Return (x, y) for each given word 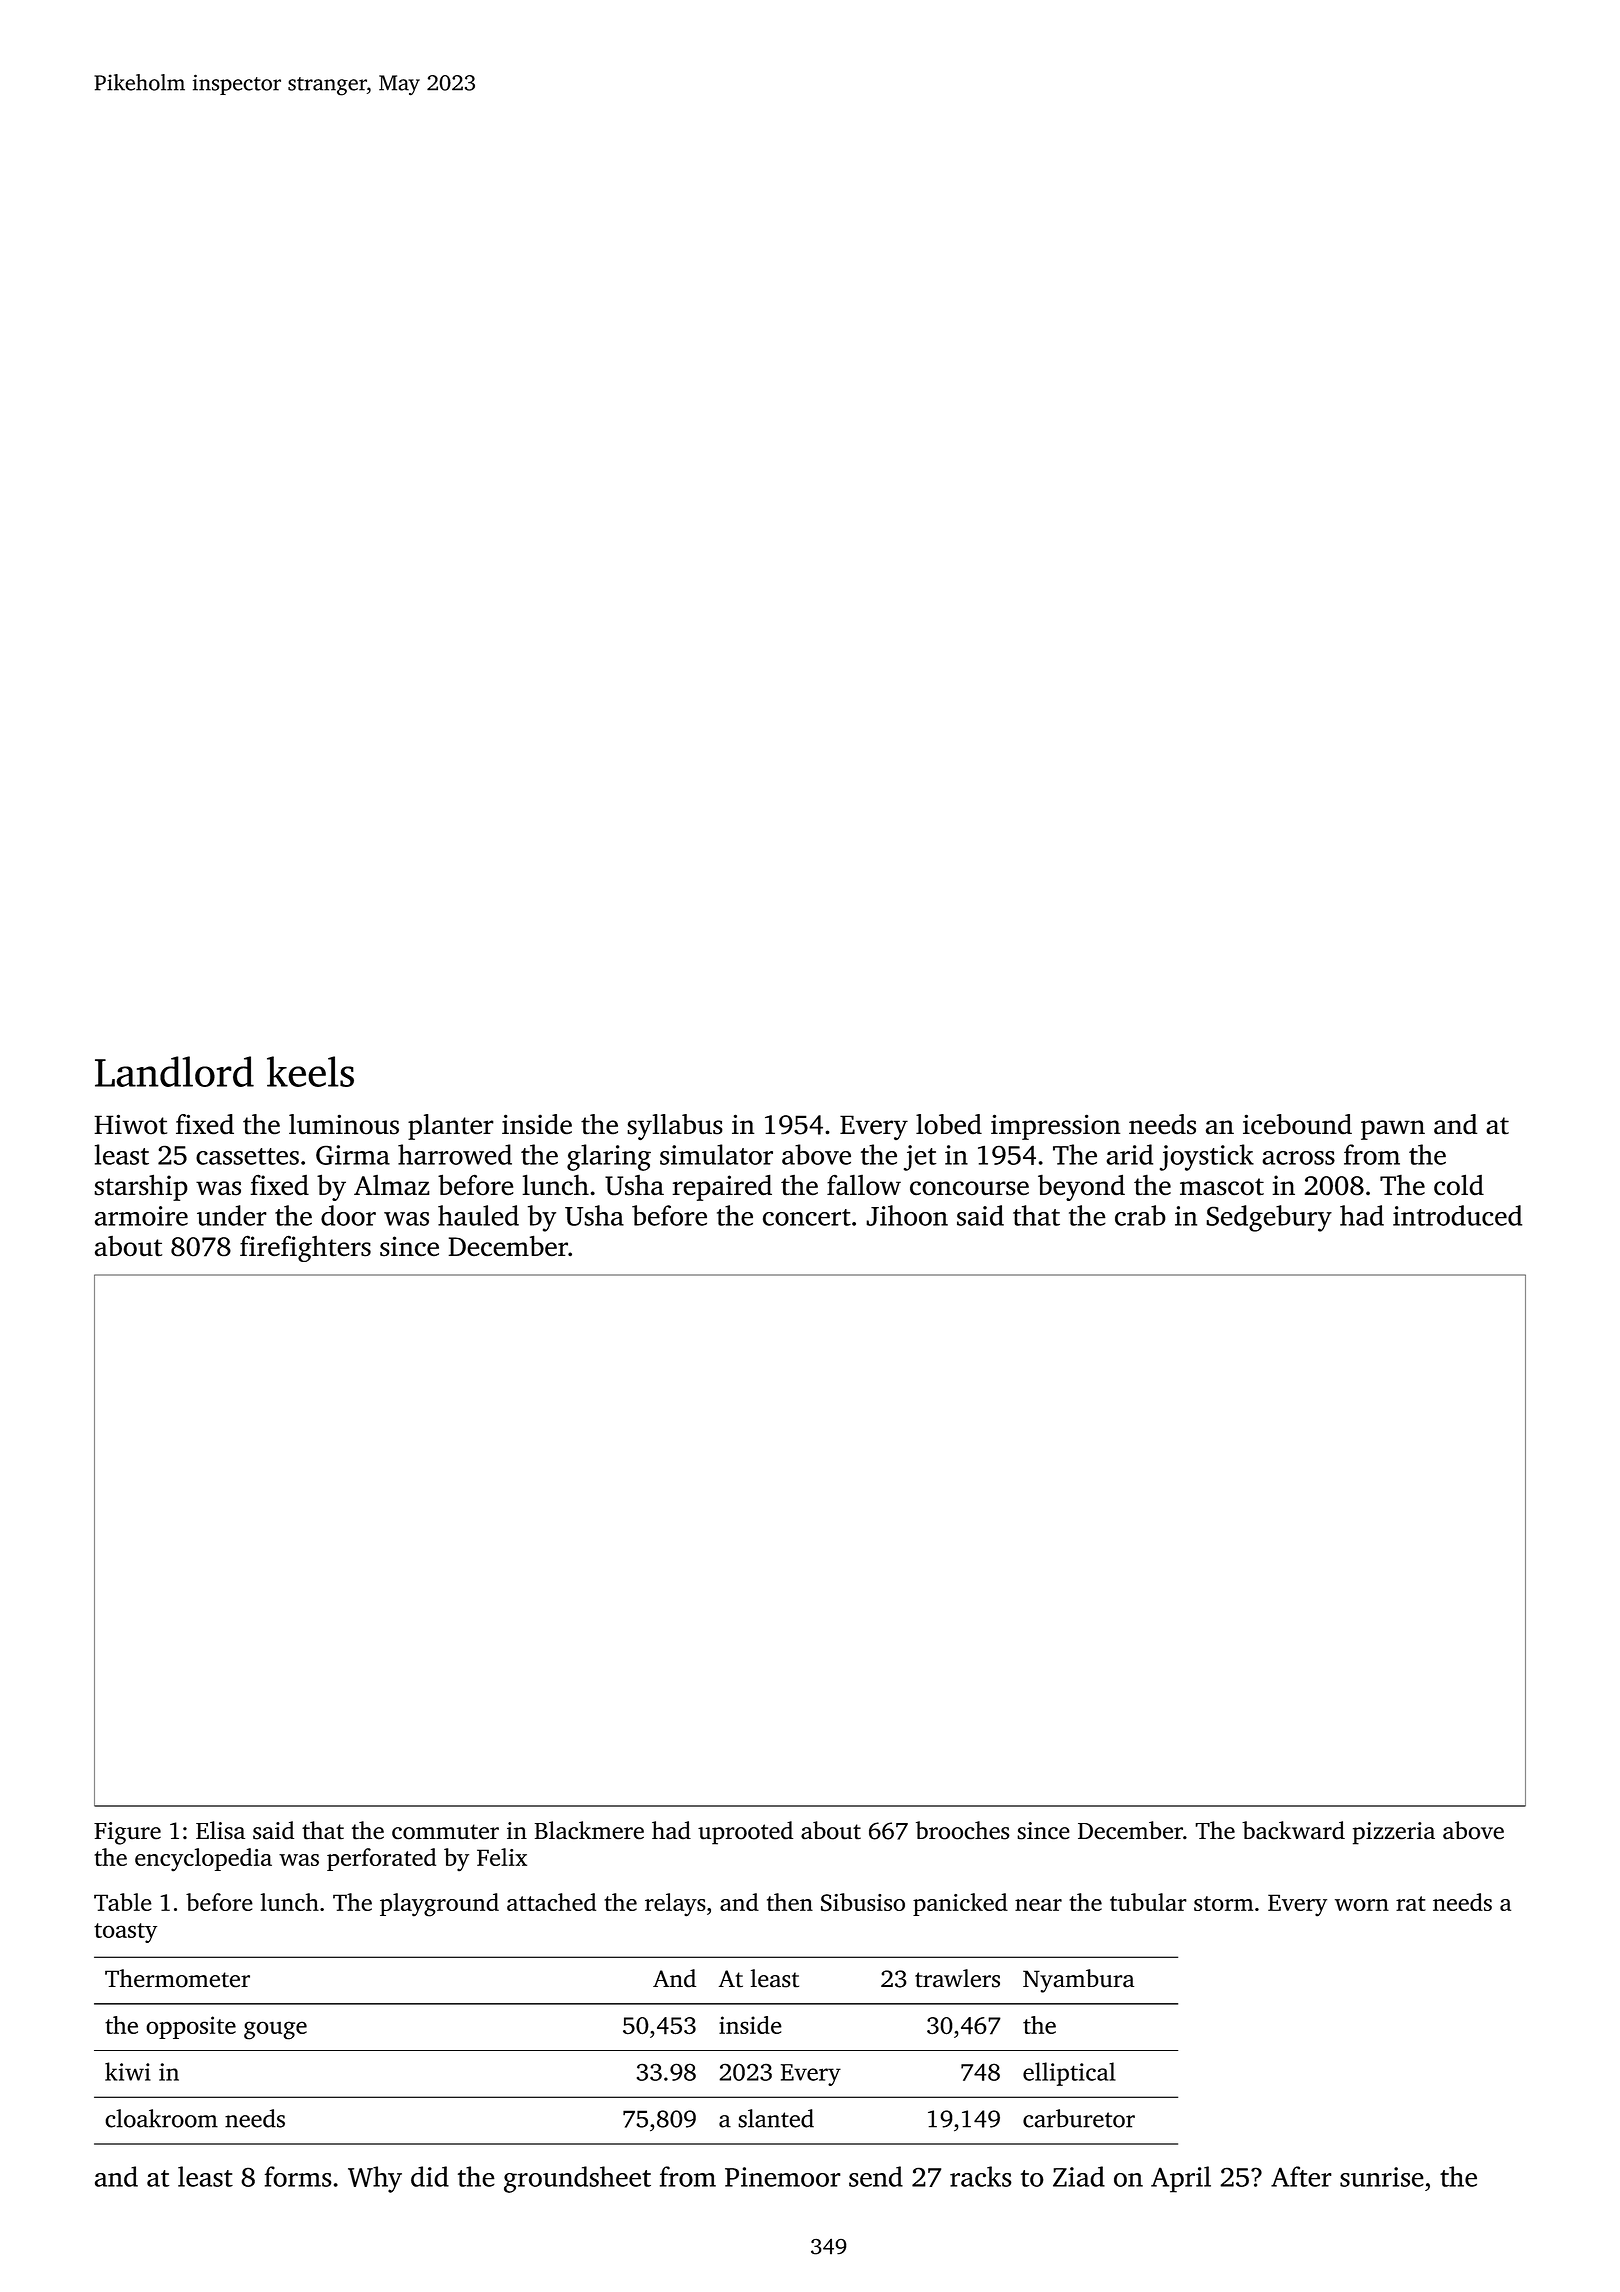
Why (375, 2179)
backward (1293, 1830)
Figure (127, 1833)
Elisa (220, 1830)
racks (981, 2176)
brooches (963, 1830)
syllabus (675, 1127)
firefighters (305, 1248)
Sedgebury (1269, 1218)
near (1038, 1905)
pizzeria (1394, 1833)
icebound (1297, 1124)
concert (807, 1217)
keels (310, 1071)
